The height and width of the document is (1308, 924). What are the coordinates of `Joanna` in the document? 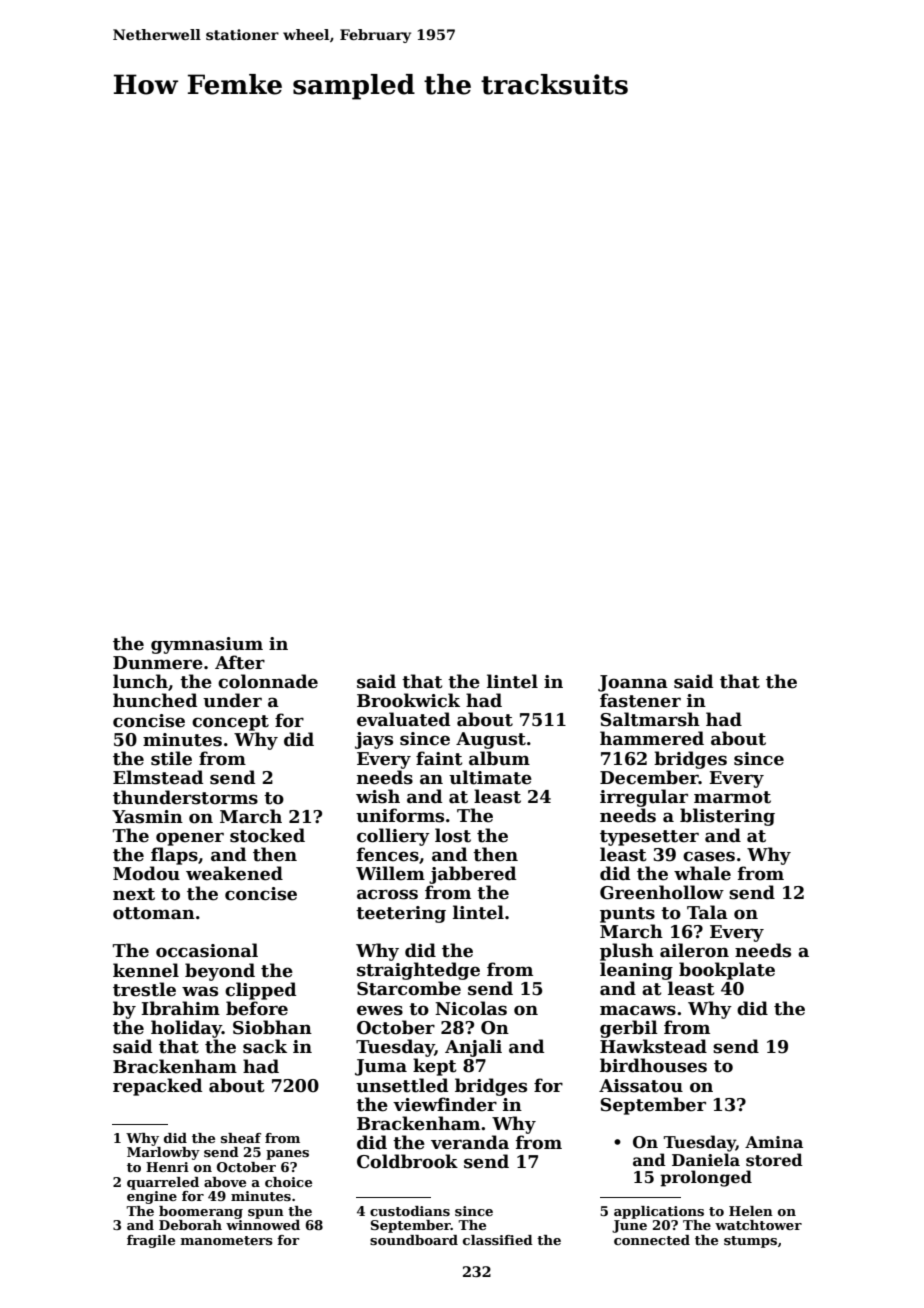 It's located at (633, 683).
